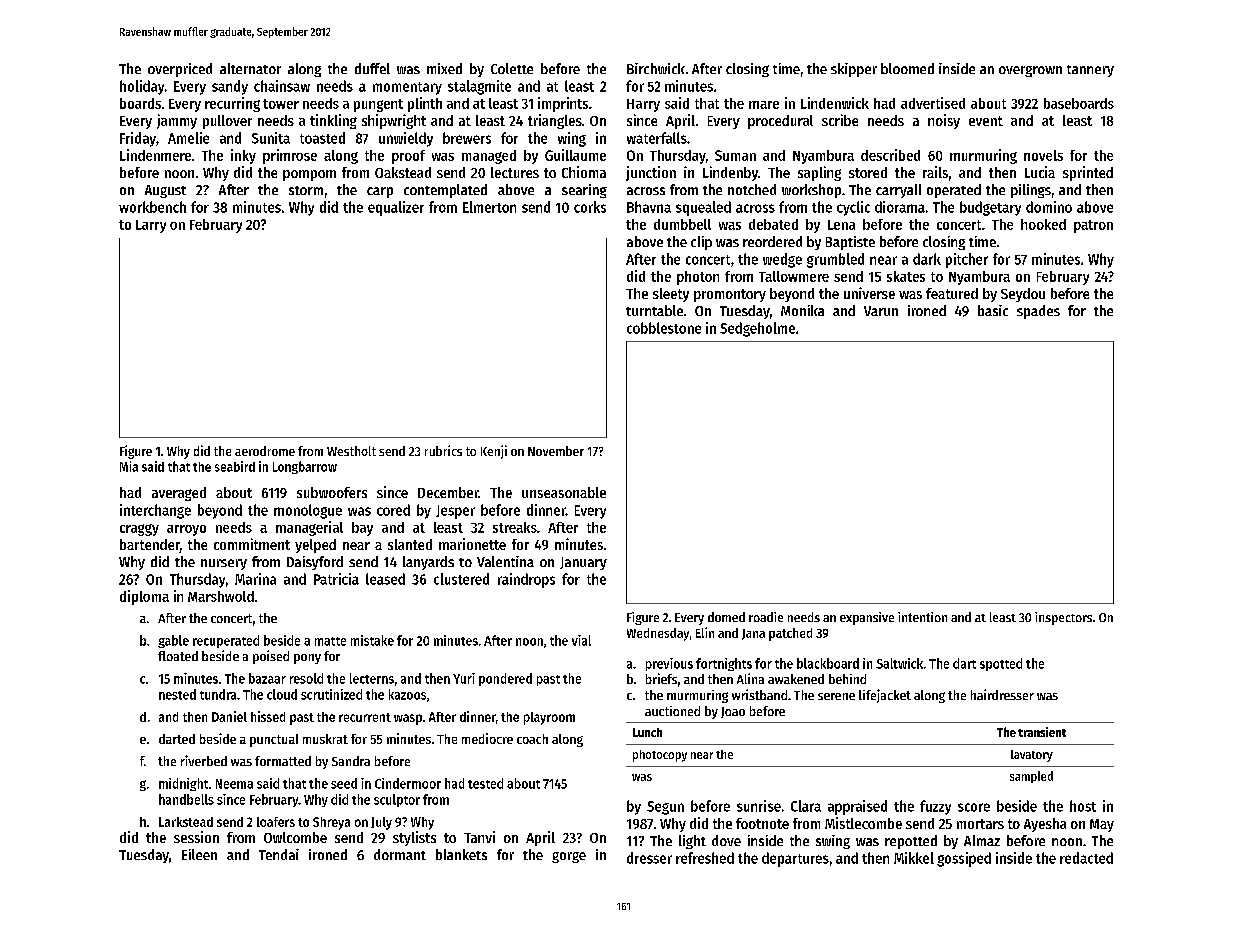  I want to click on sunrise, so click(759, 806).
